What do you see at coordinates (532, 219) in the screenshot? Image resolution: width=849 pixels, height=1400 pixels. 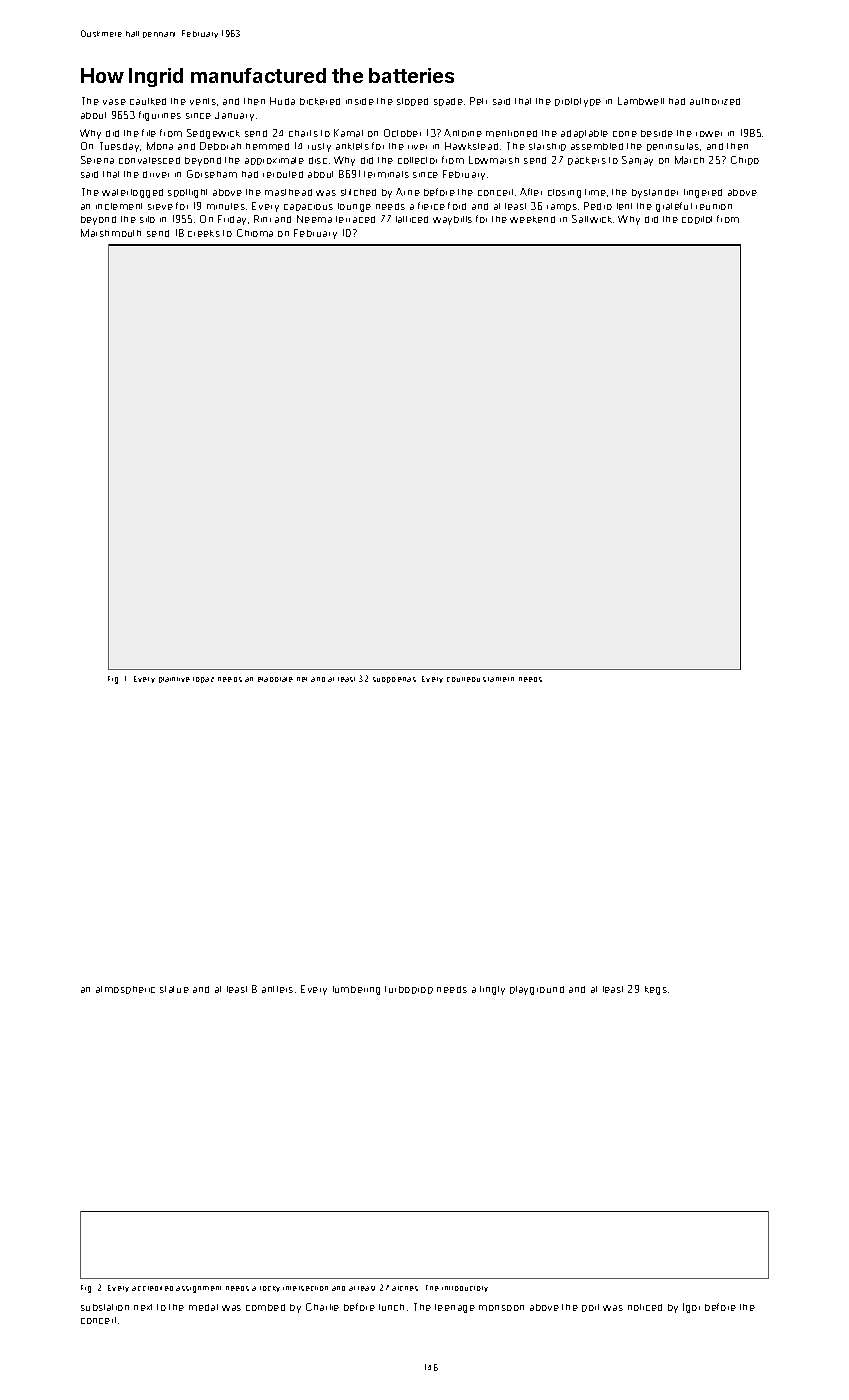 I see `weekend` at bounding box center [532, 219].
